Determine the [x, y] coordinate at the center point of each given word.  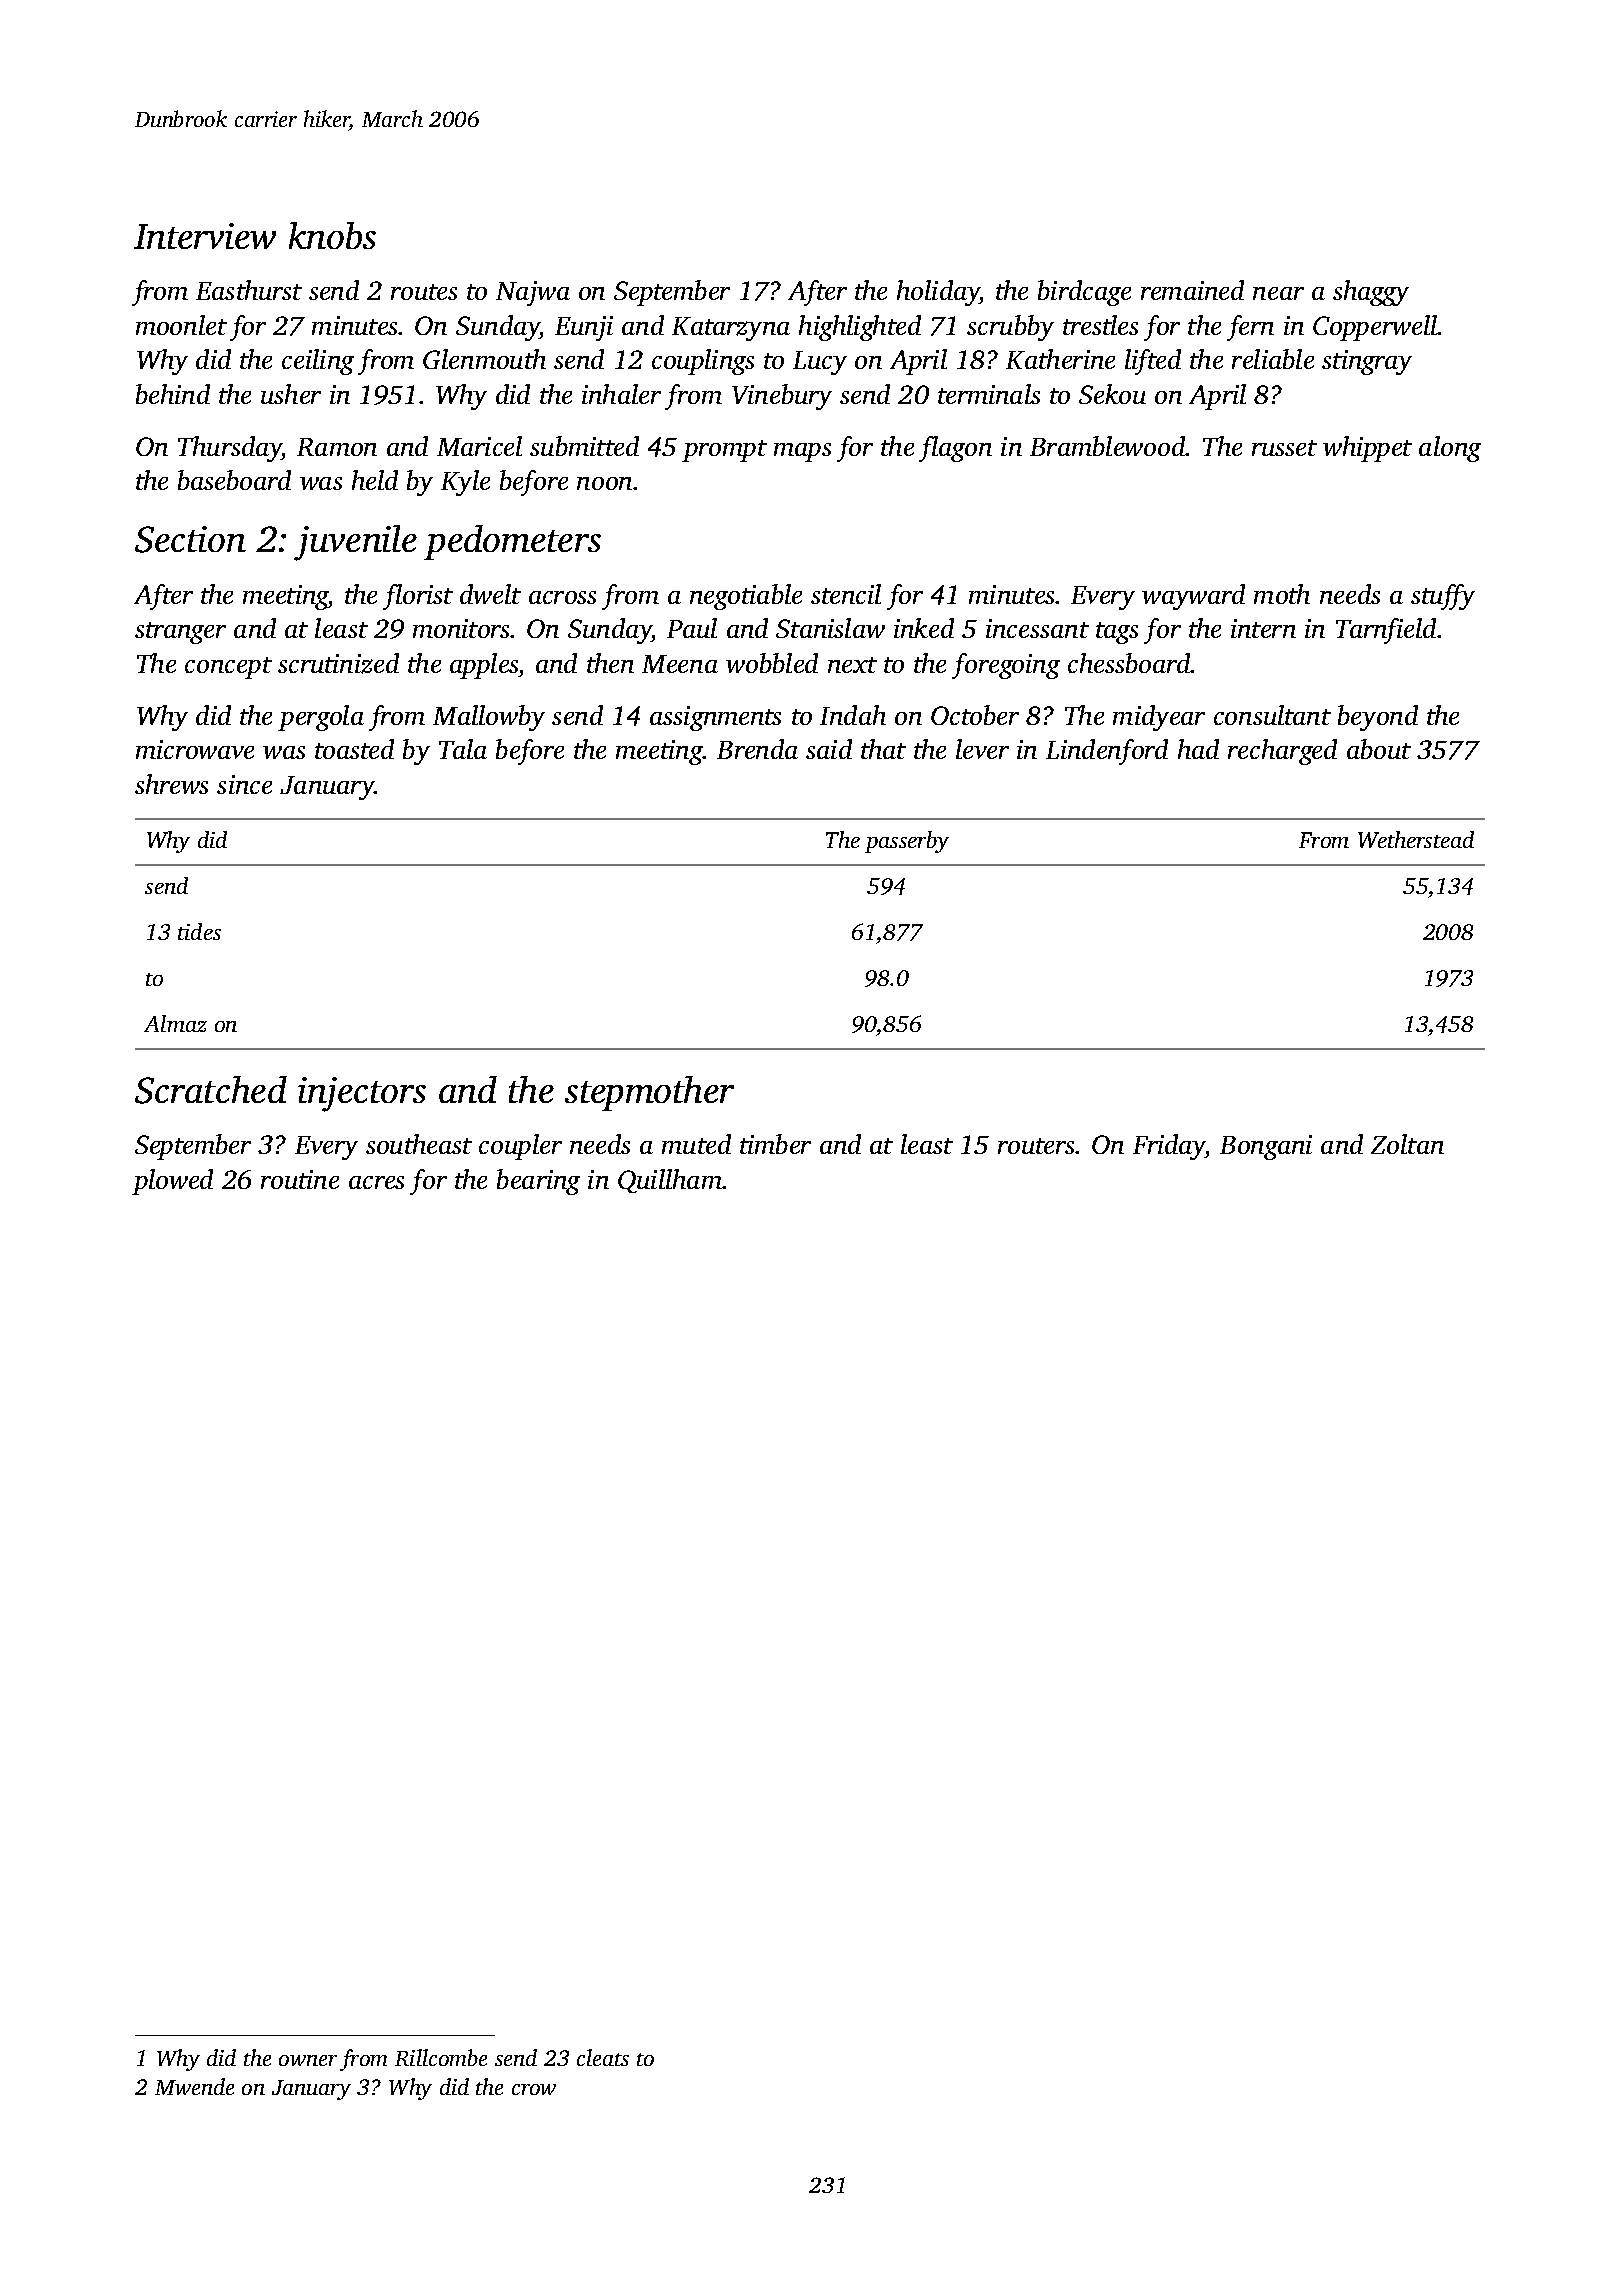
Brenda [757, 749]
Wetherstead [1416, 839]
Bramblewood [1108, 446]
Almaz [175, 1023]
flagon [955, 449]
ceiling [318, 362]
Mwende [194, 2086]
